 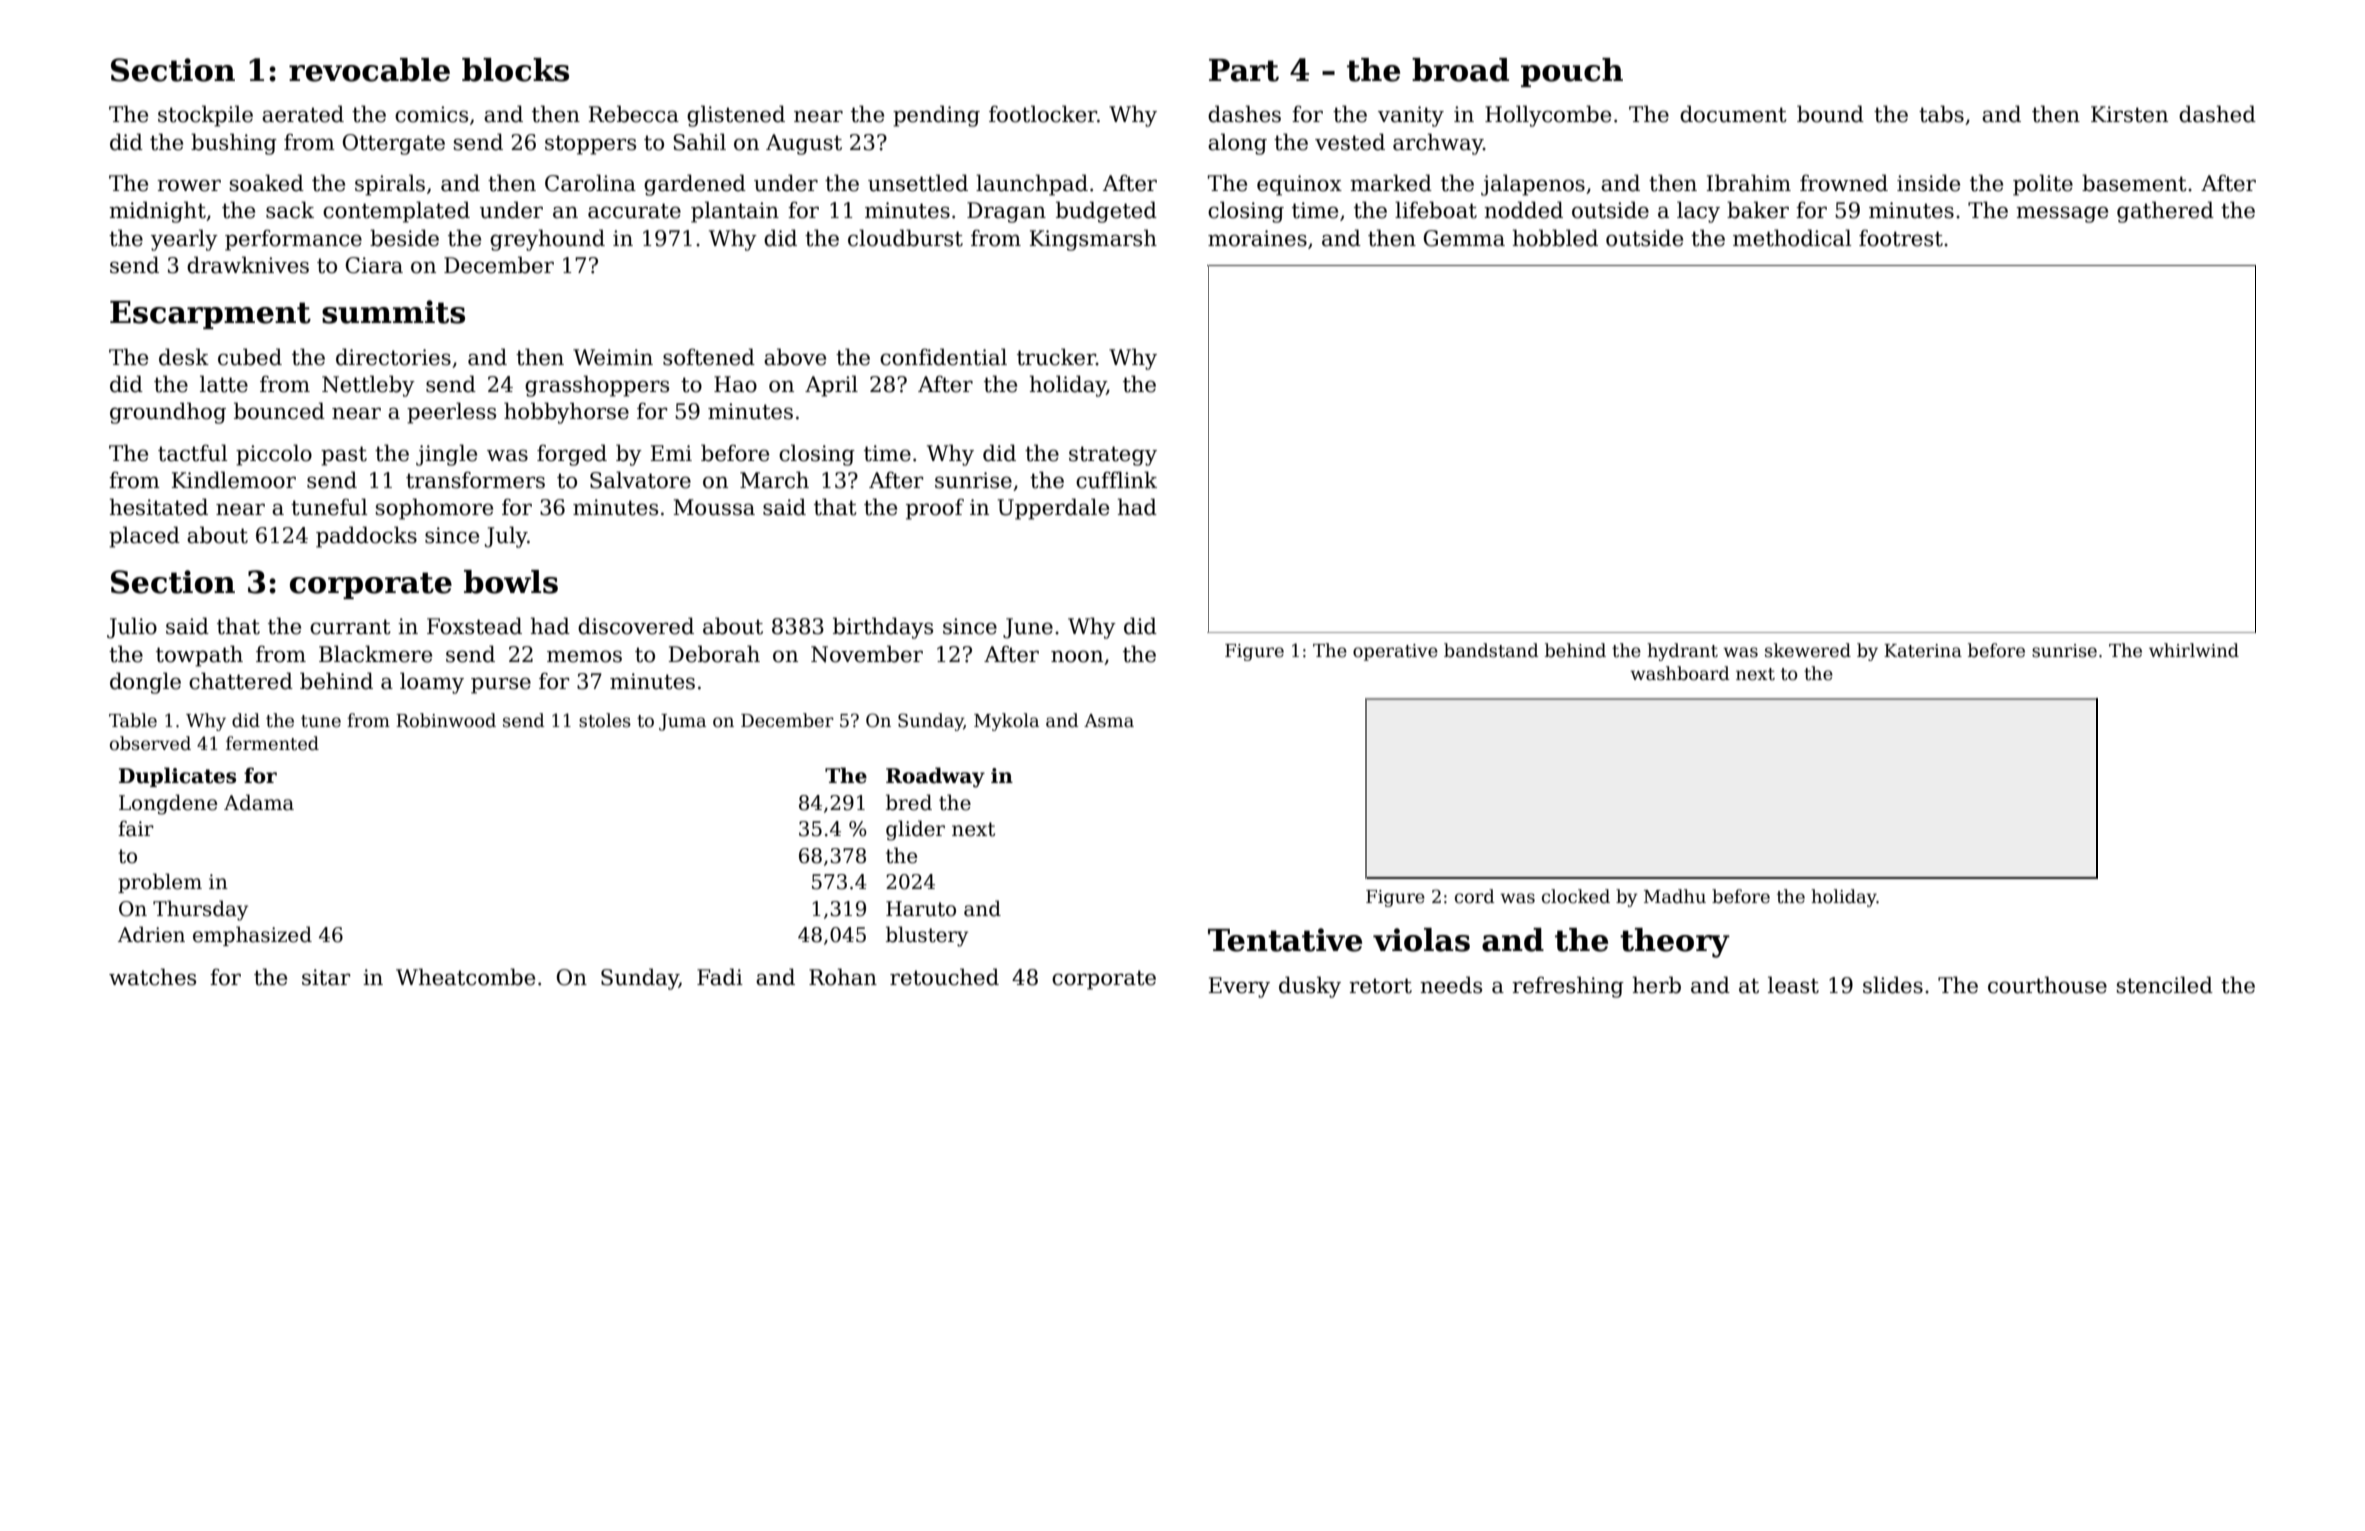 What do you see at coordinates (843, 977) in the screenshot?
I see `Rohan` at bounding box center [843, 977].
